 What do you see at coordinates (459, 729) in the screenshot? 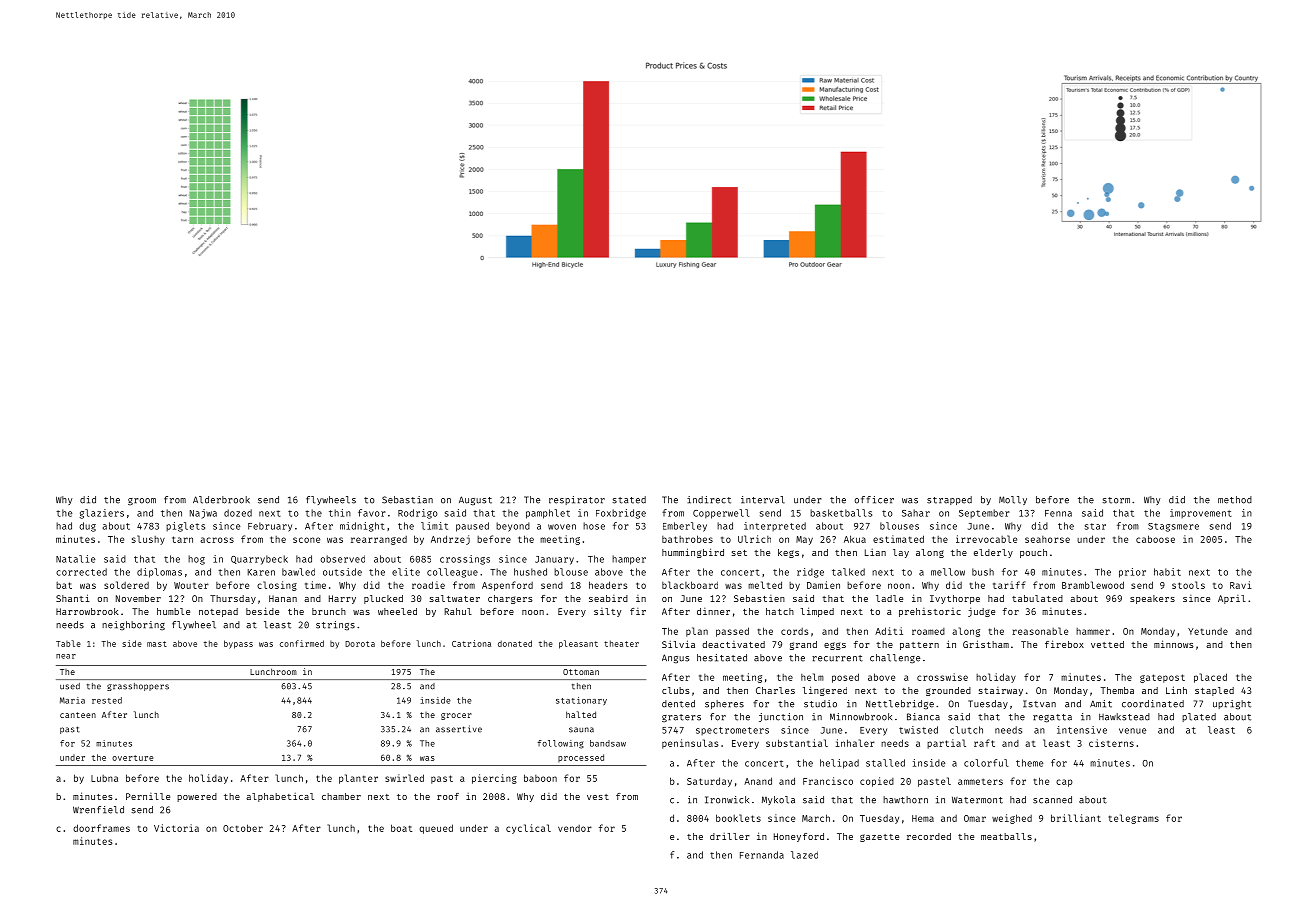
I see `assertive` at bounding box center [459, 729].
